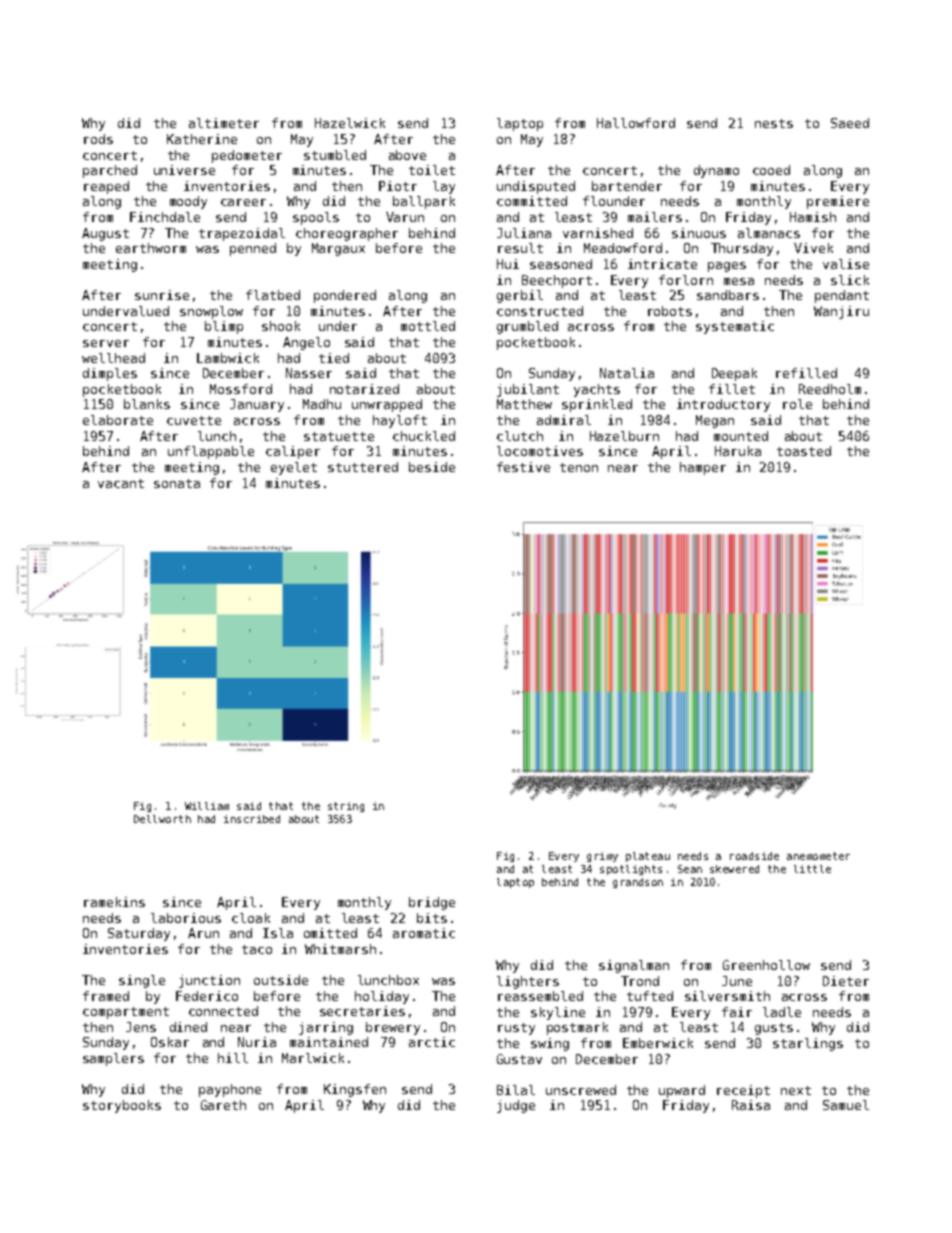 The image size is (952, 1233). What do you see at coordinates (347, 234) in the document?
I see `choreographer` at bounding box center [347, 234].
